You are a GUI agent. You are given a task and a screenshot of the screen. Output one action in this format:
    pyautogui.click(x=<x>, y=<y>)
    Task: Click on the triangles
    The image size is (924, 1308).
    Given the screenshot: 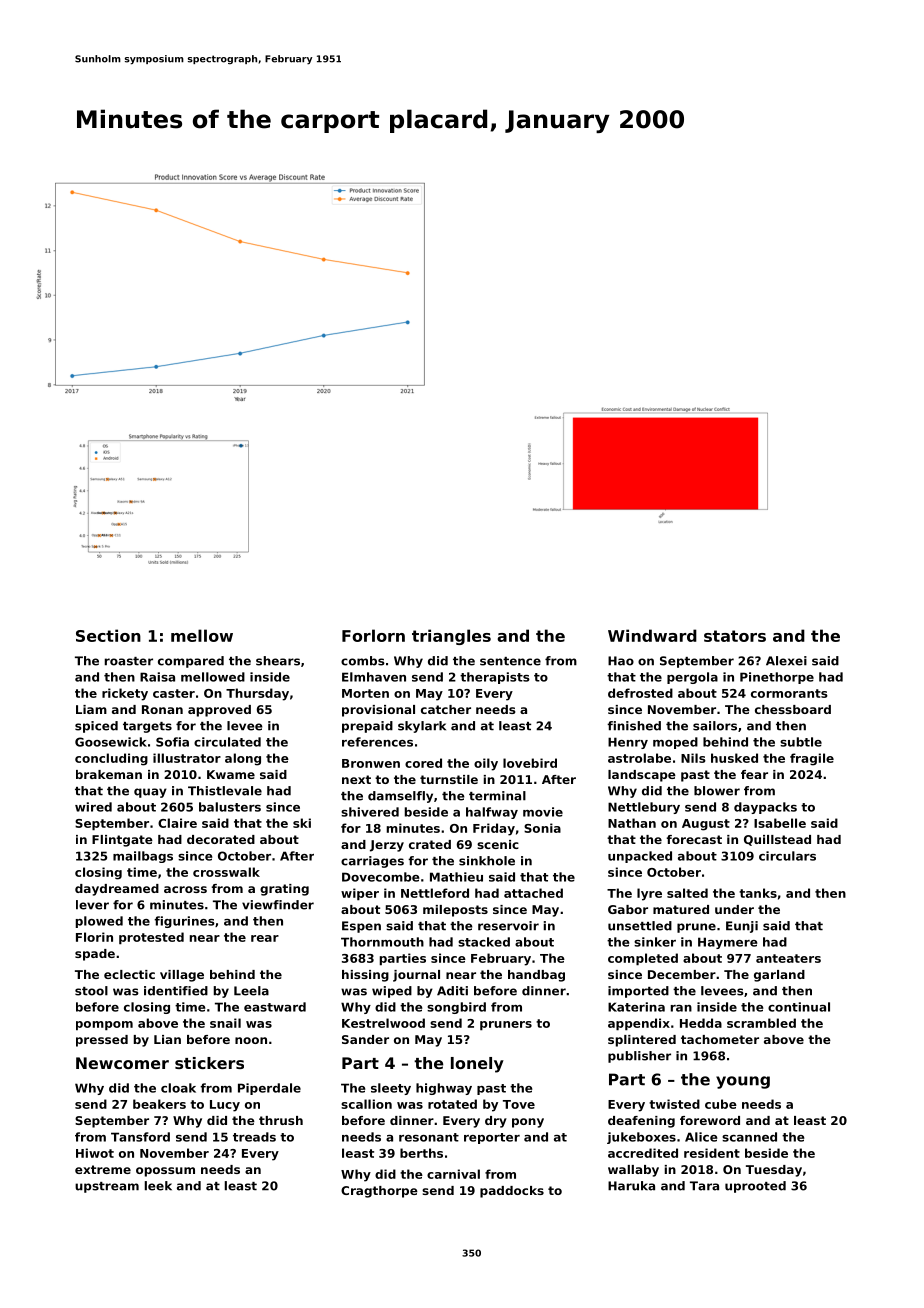 What is the action you would take?
    pyautogui.click(x=451, y=637)
